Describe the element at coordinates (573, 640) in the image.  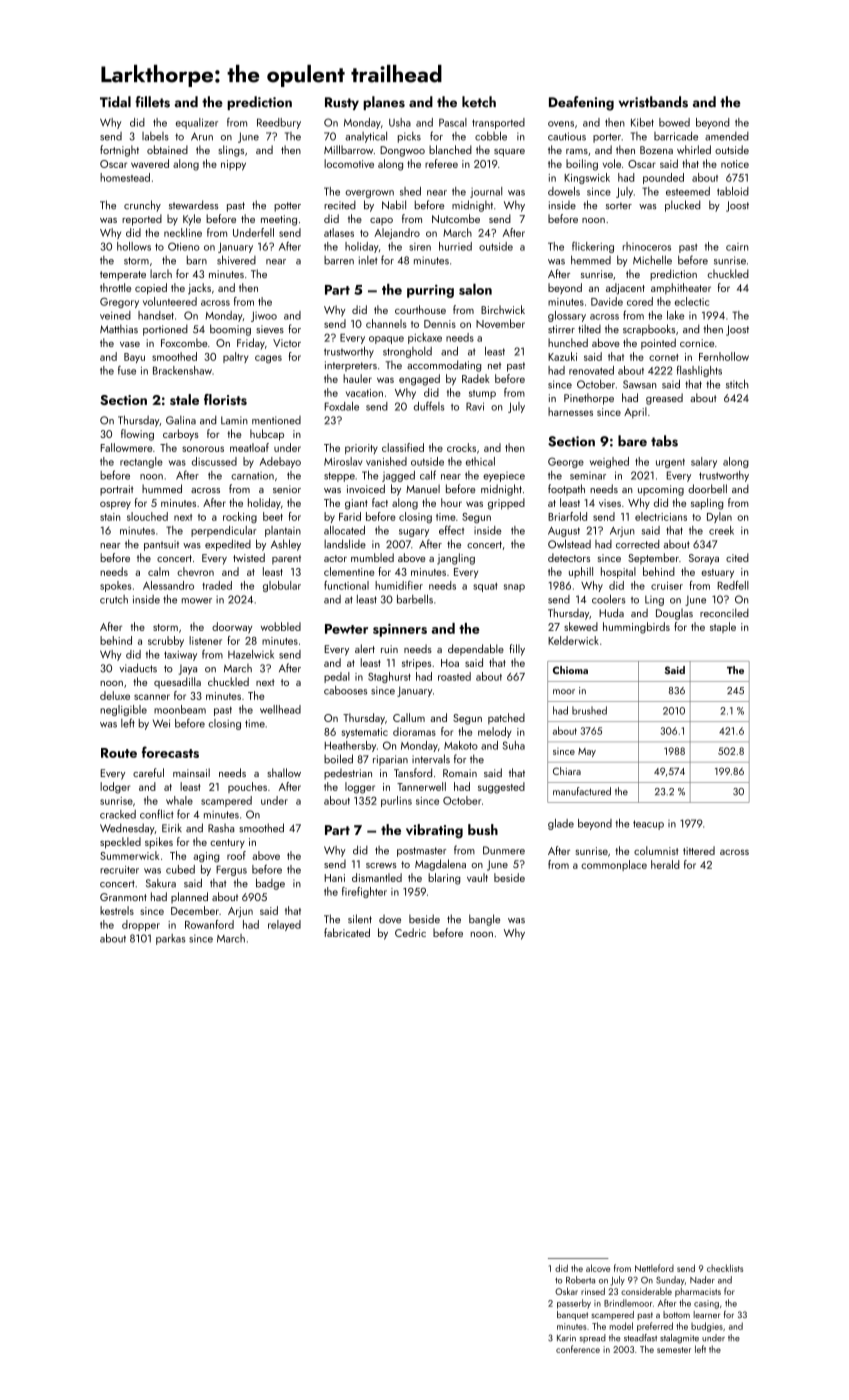
I see `Kelderwick` at that location.
